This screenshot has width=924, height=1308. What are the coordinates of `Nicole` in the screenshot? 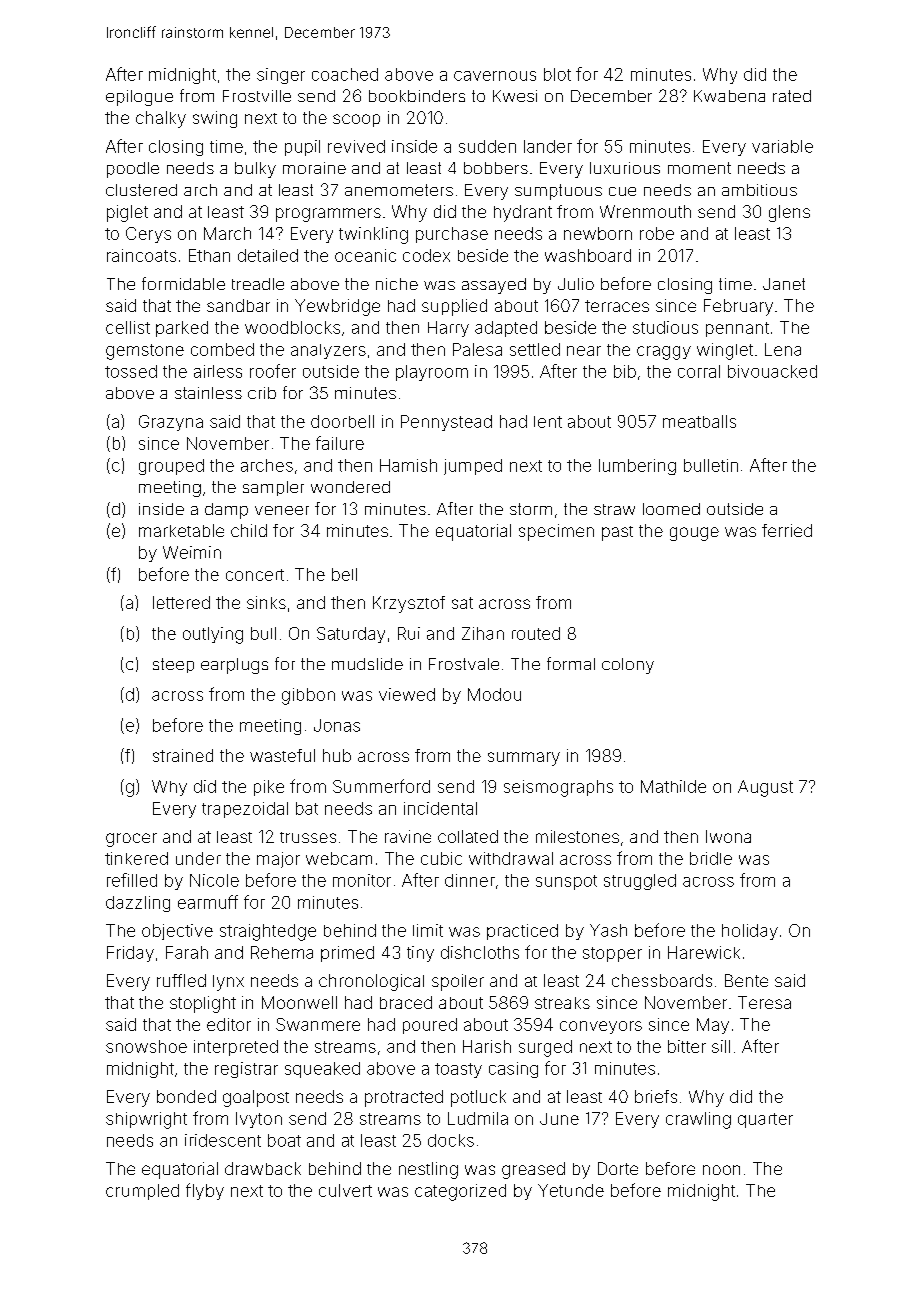 It's located at (214, 880).
